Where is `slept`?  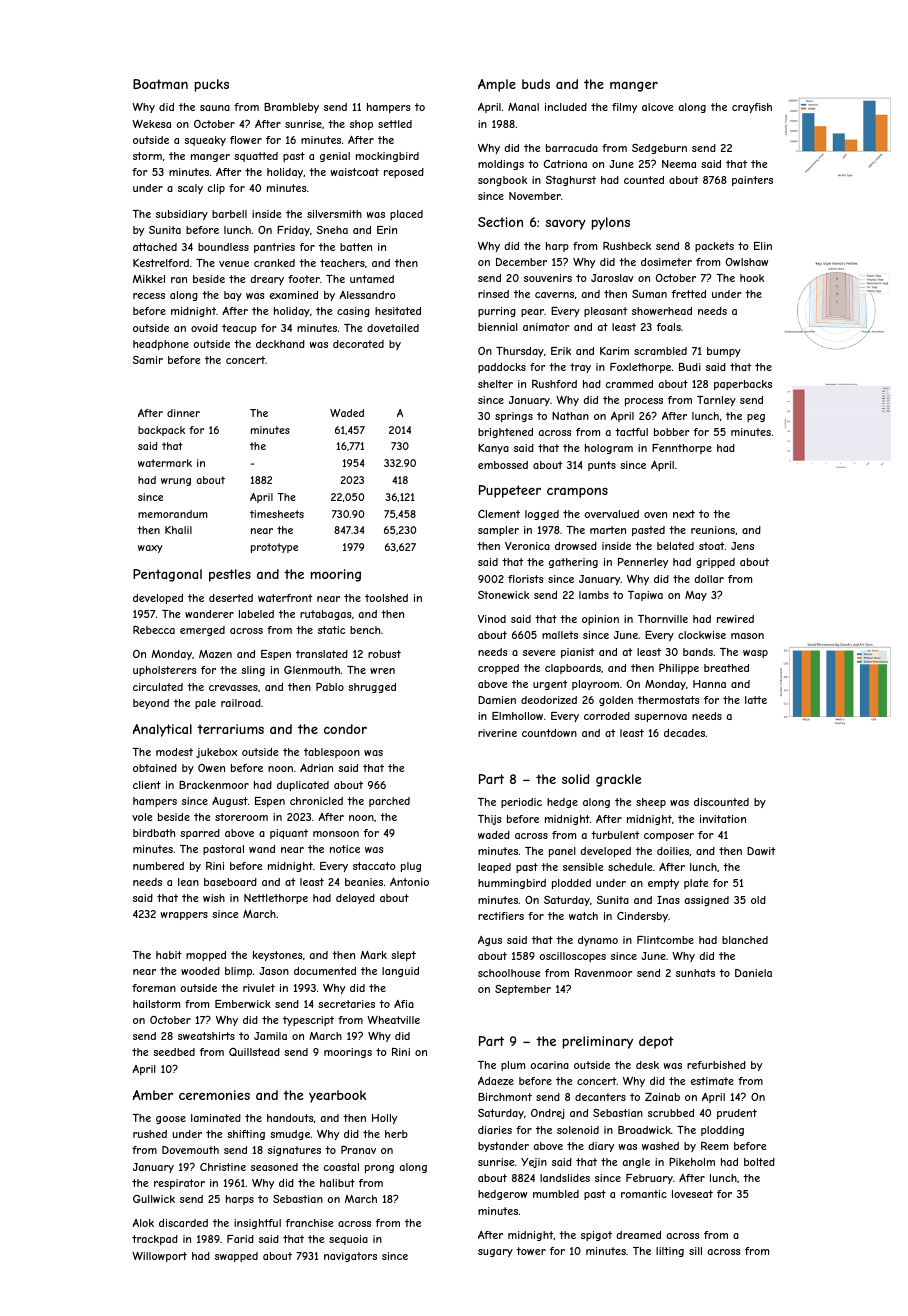
slept is located at coordinates (403, 956).
